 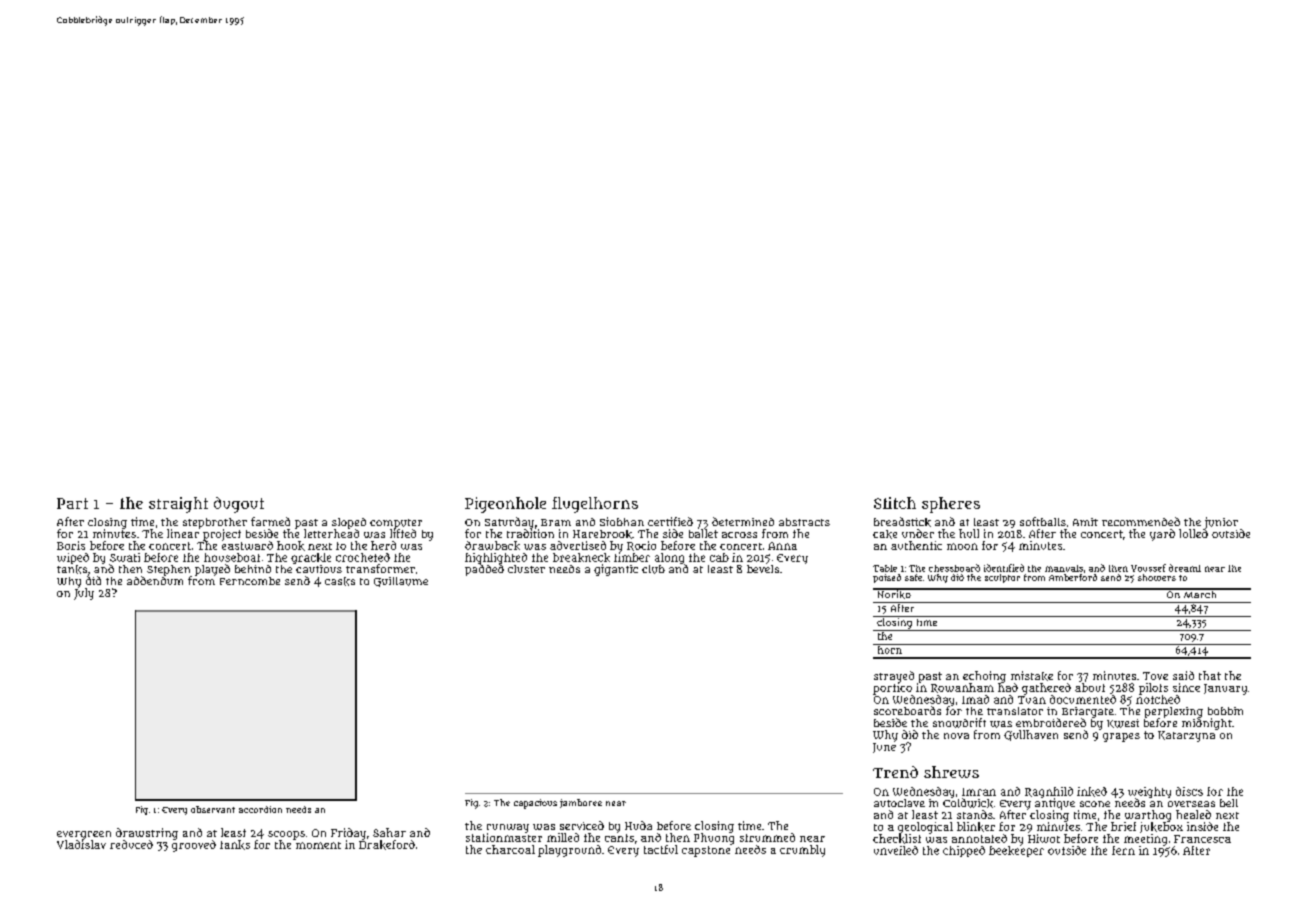 What do you see at coordinates (72, 503) in the image?
I see `Part` at bounding box center [72, 503].
